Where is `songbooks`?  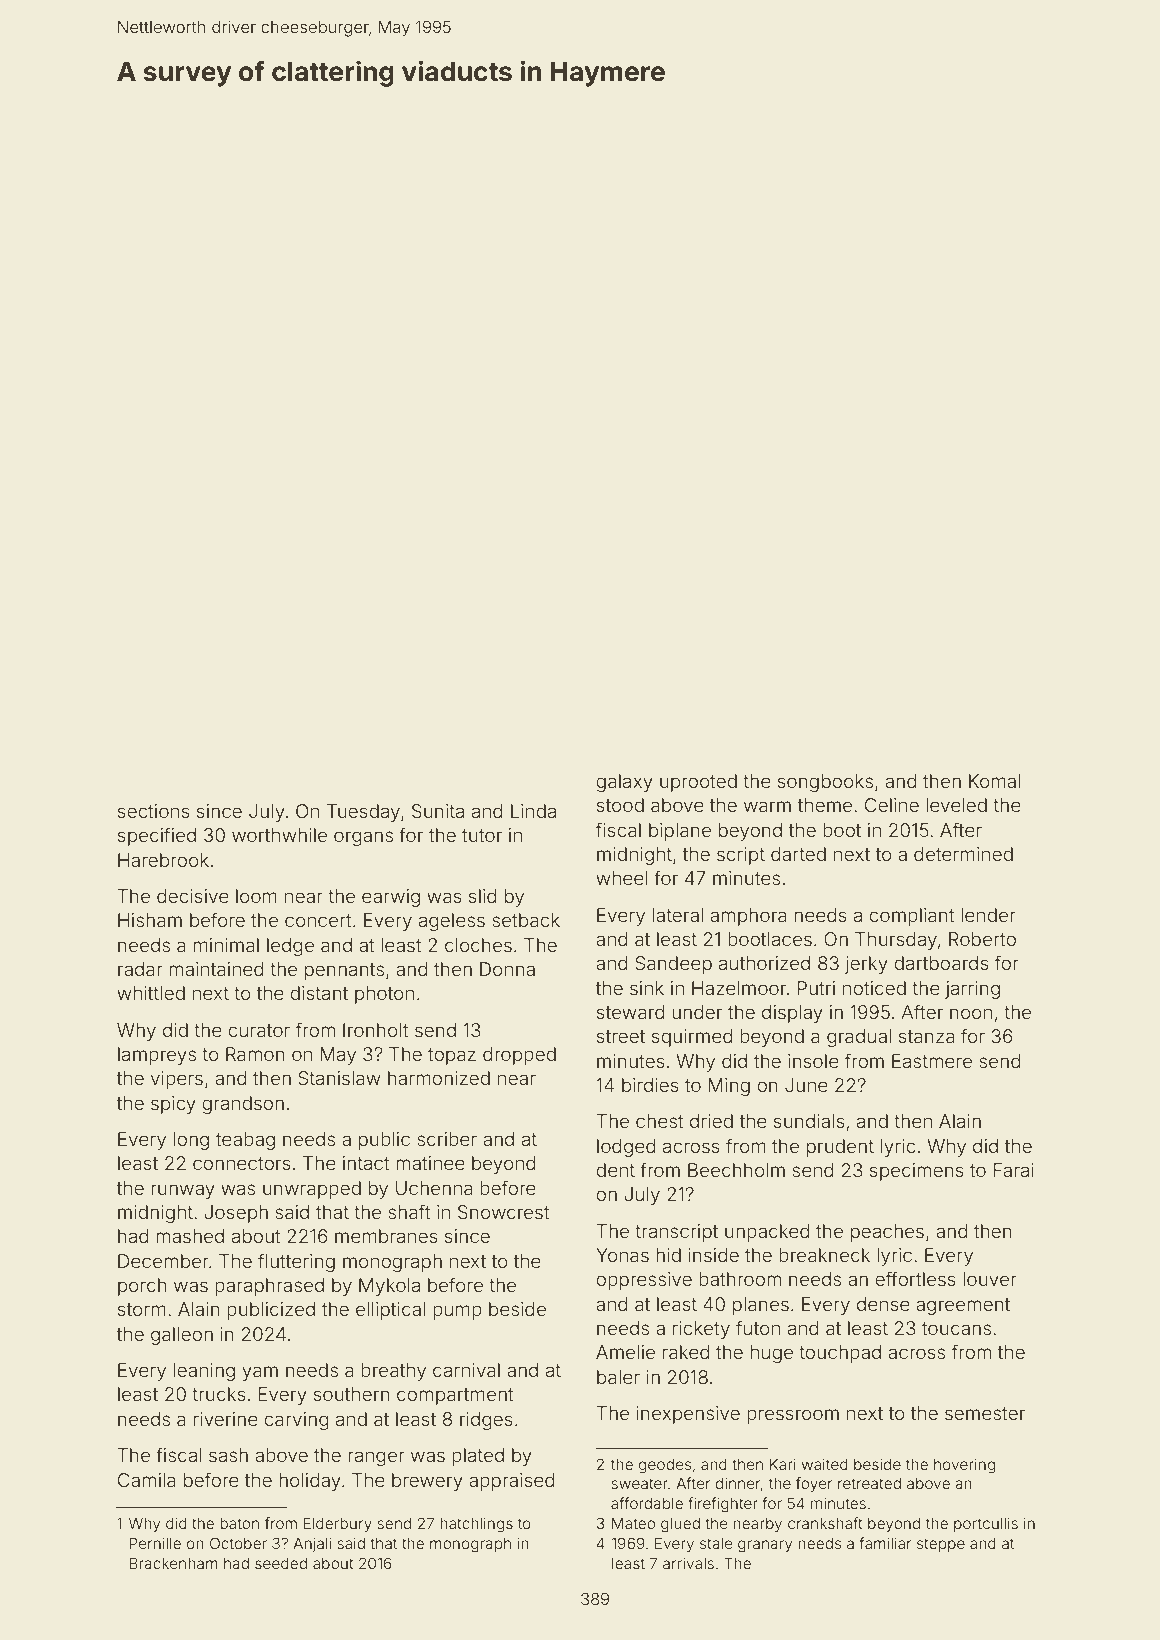
songbooks is located at coordinates (825, 783).
